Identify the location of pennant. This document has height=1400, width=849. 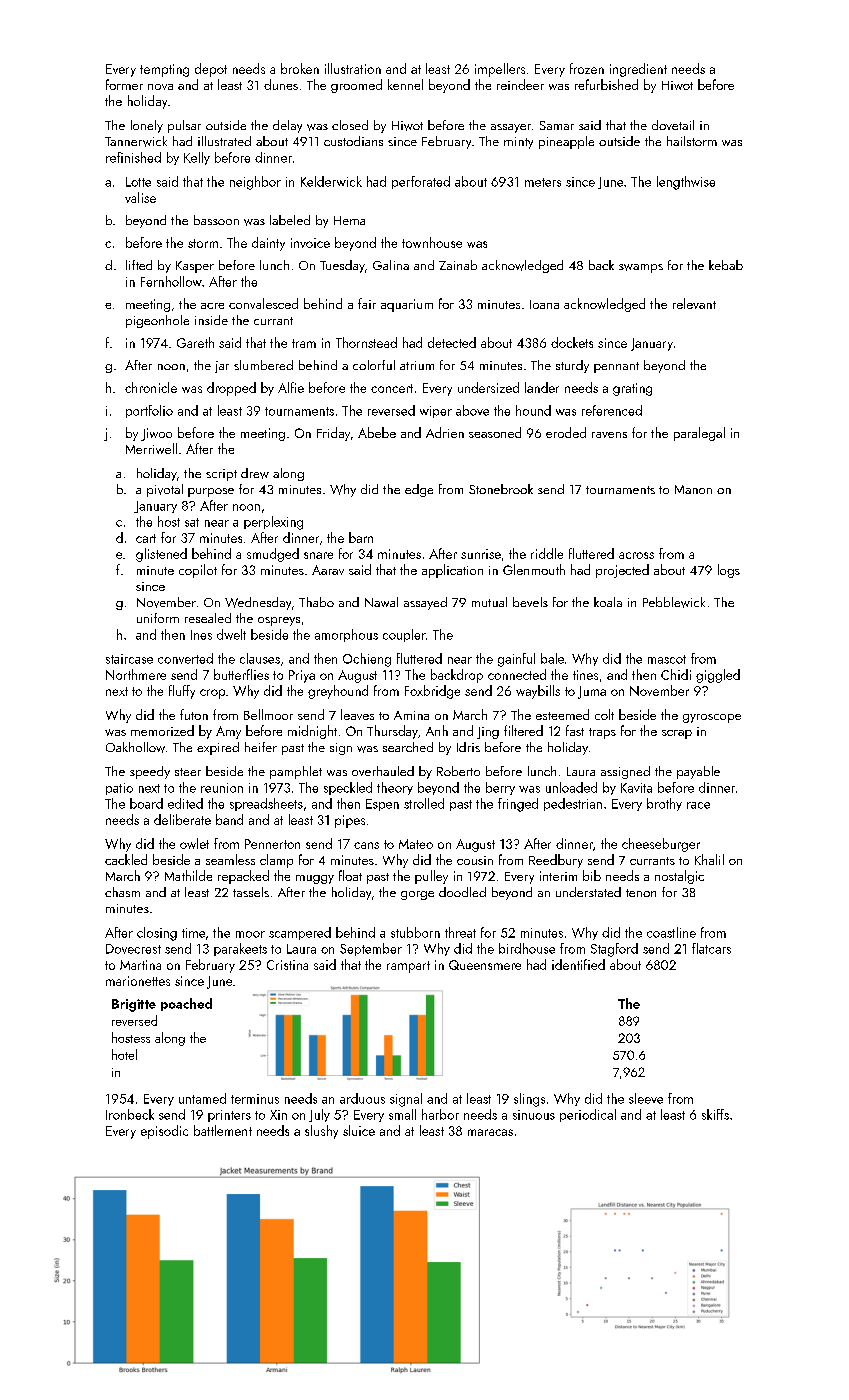
(616, 367).
